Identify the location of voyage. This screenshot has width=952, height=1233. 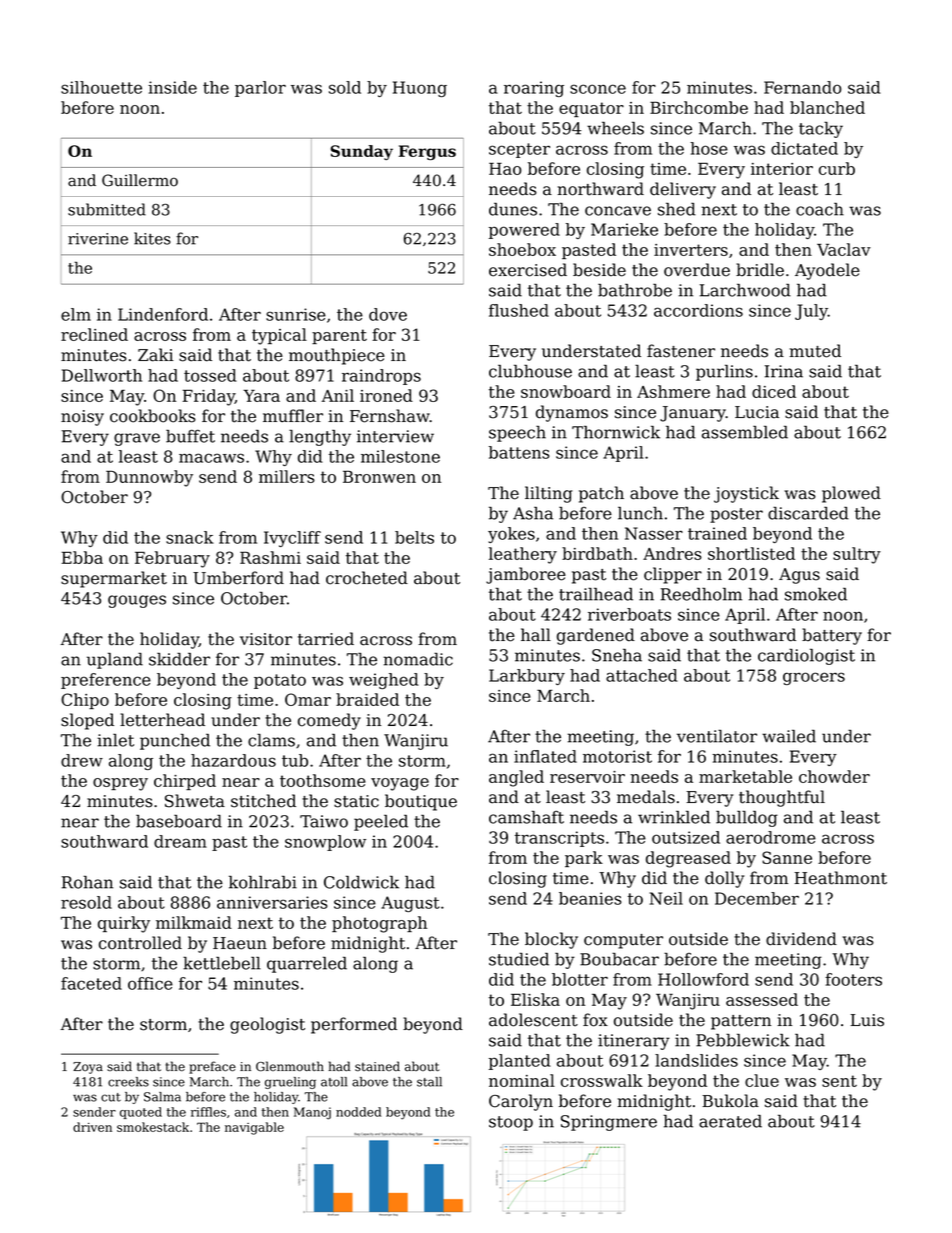
(400, 784).
